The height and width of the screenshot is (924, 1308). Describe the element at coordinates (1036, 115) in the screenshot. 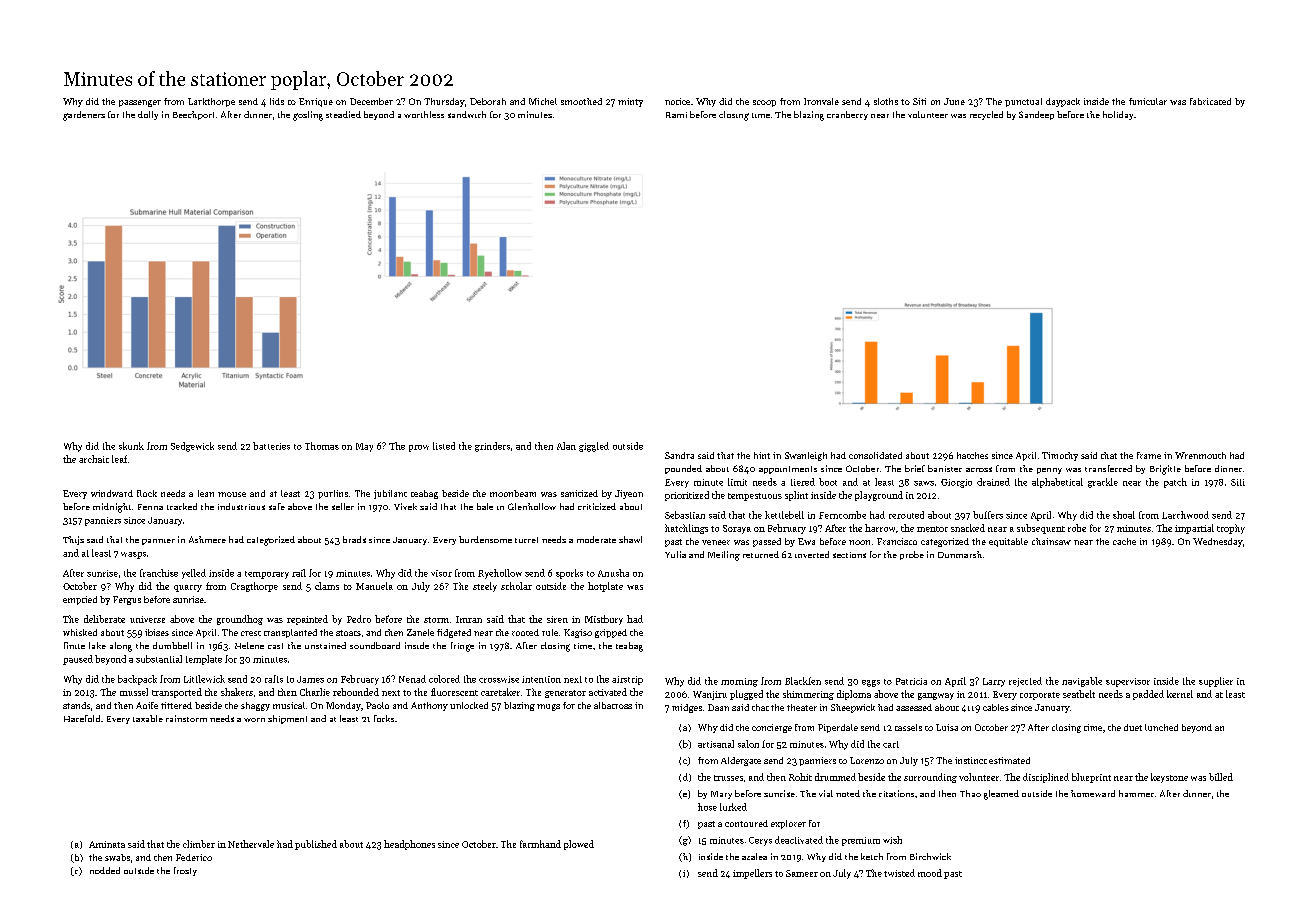

I see `Sandeep` at that location.
